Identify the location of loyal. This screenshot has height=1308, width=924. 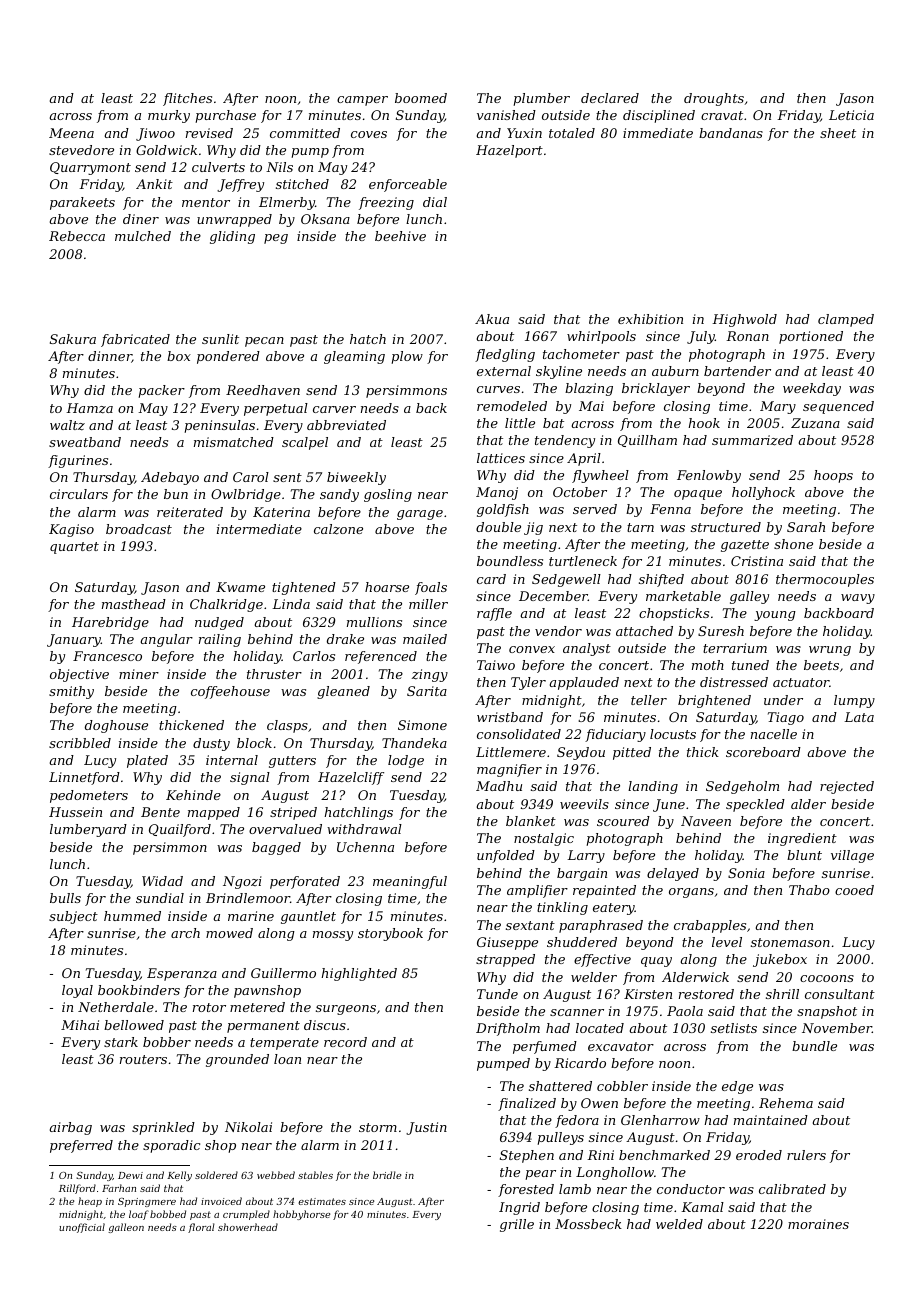
(77, 991).
